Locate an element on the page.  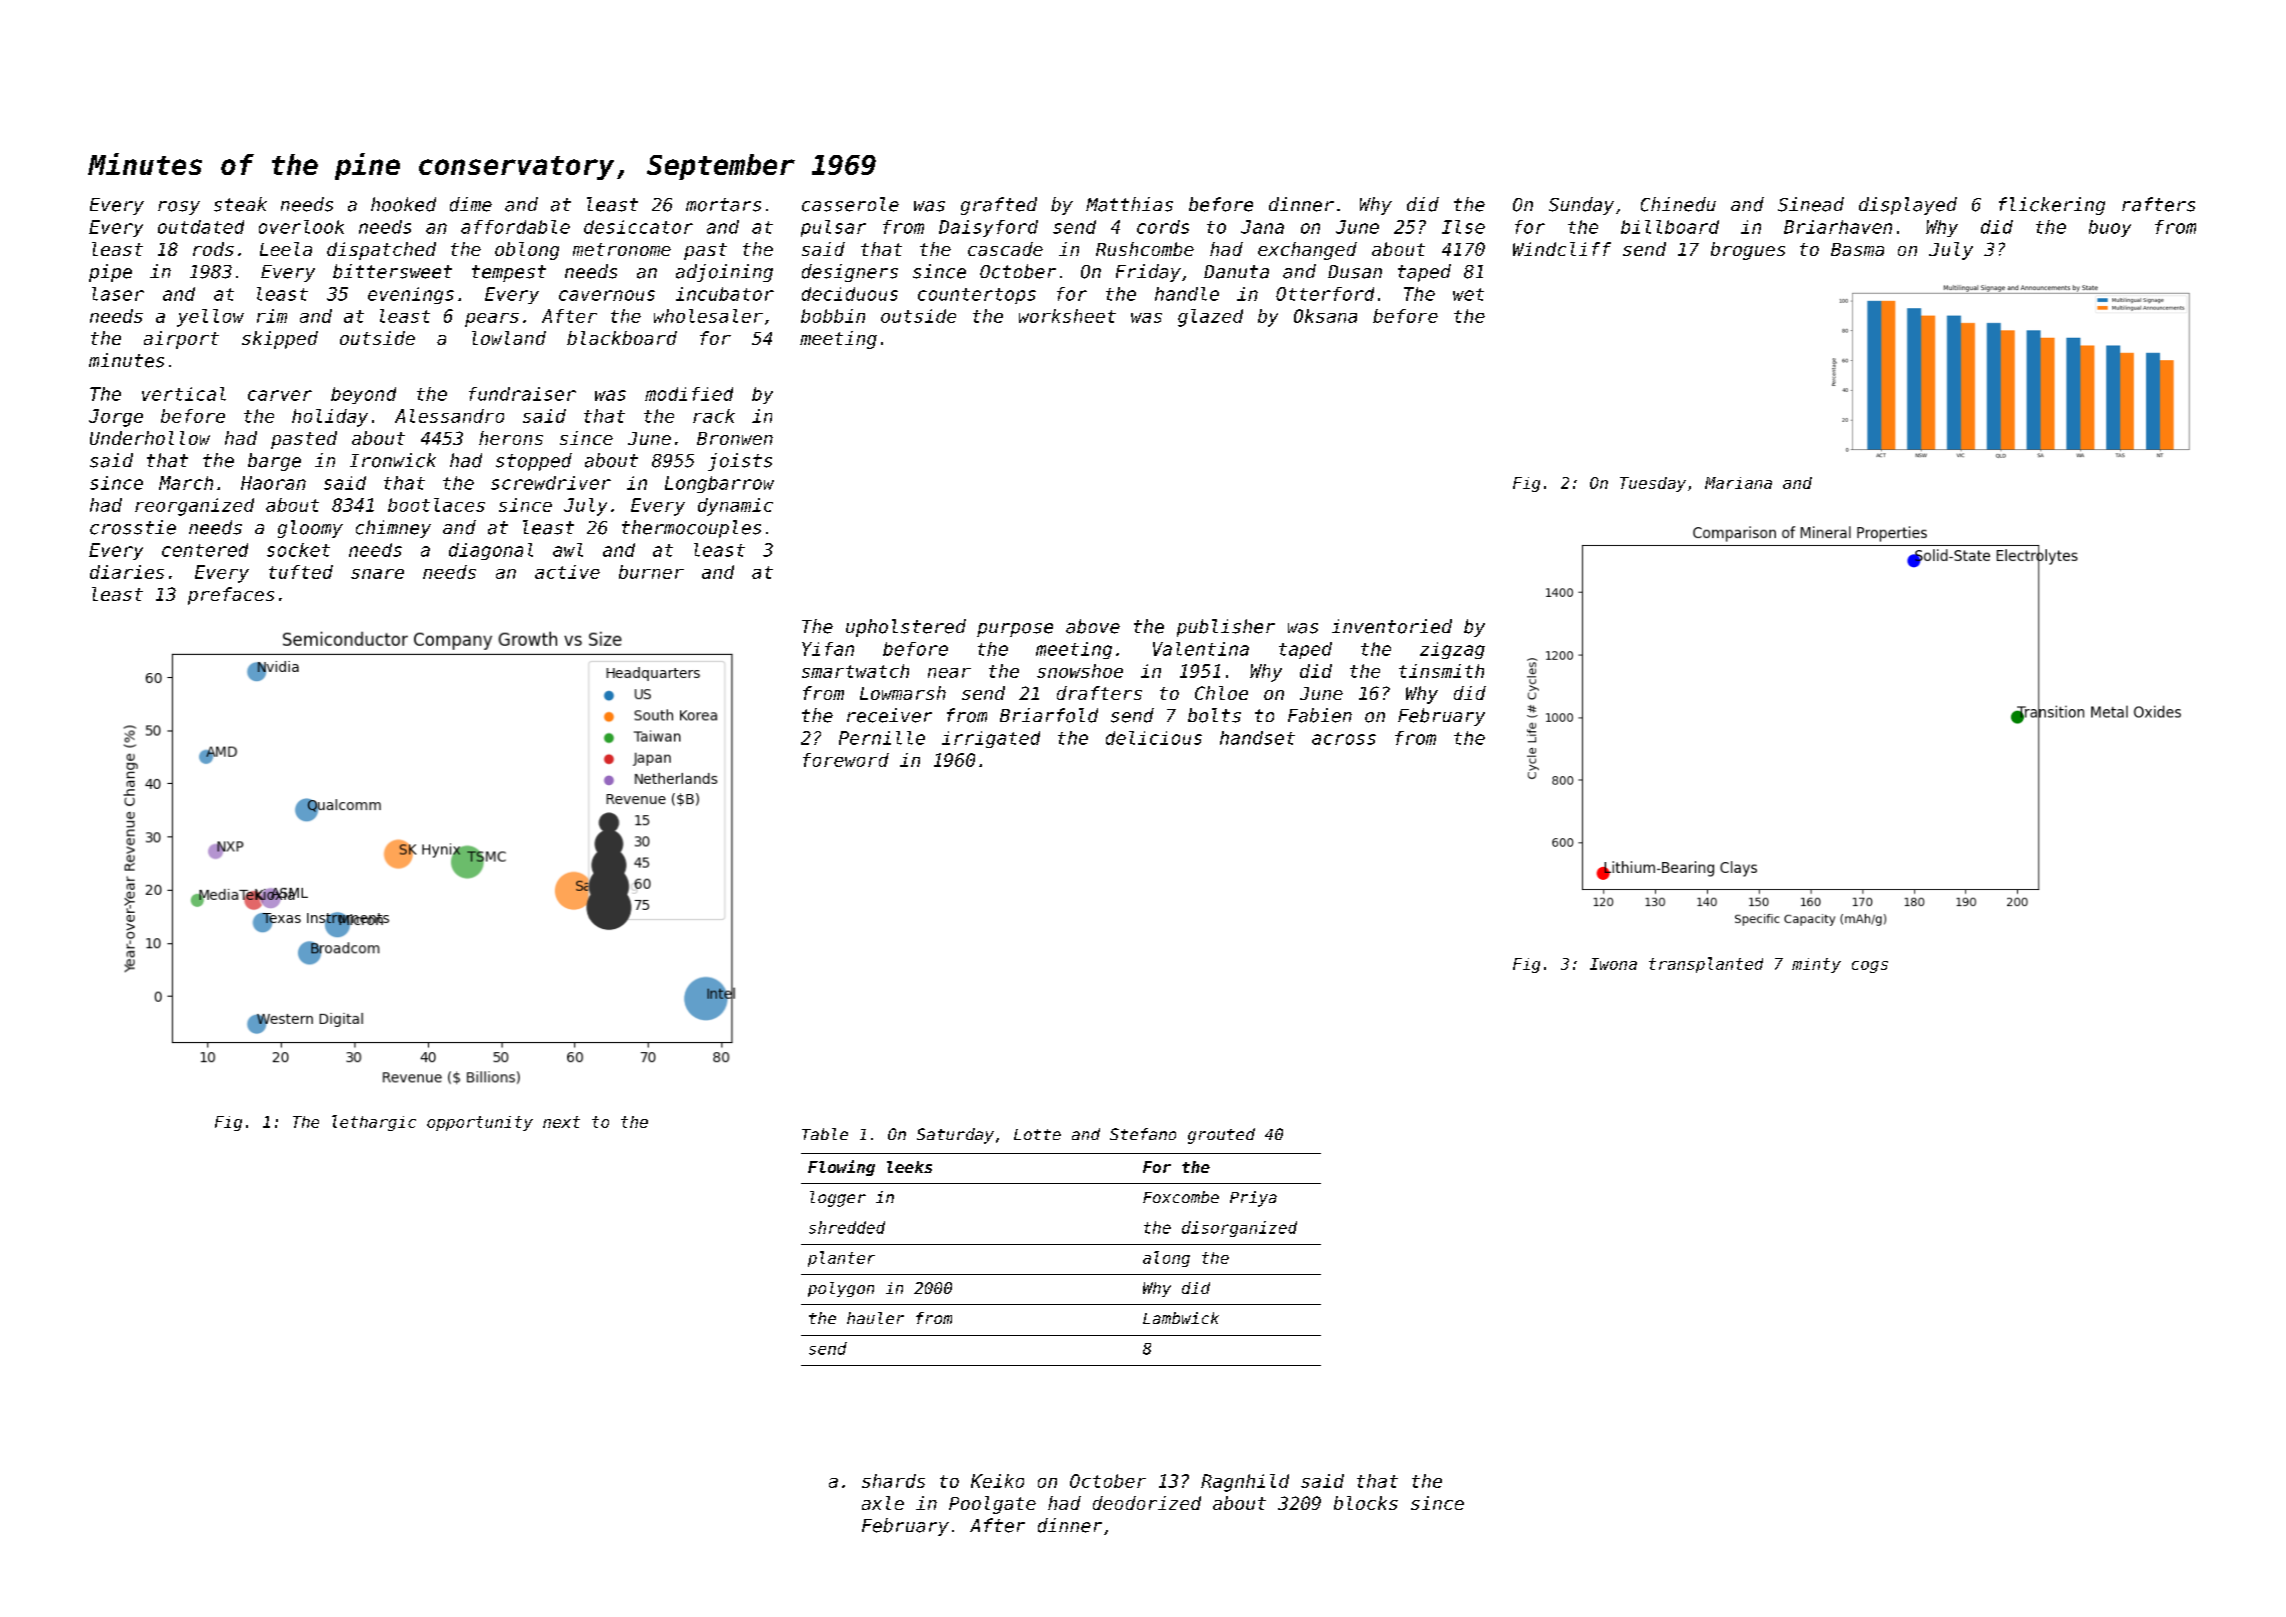
carver is located at coordinates (280, 395).
